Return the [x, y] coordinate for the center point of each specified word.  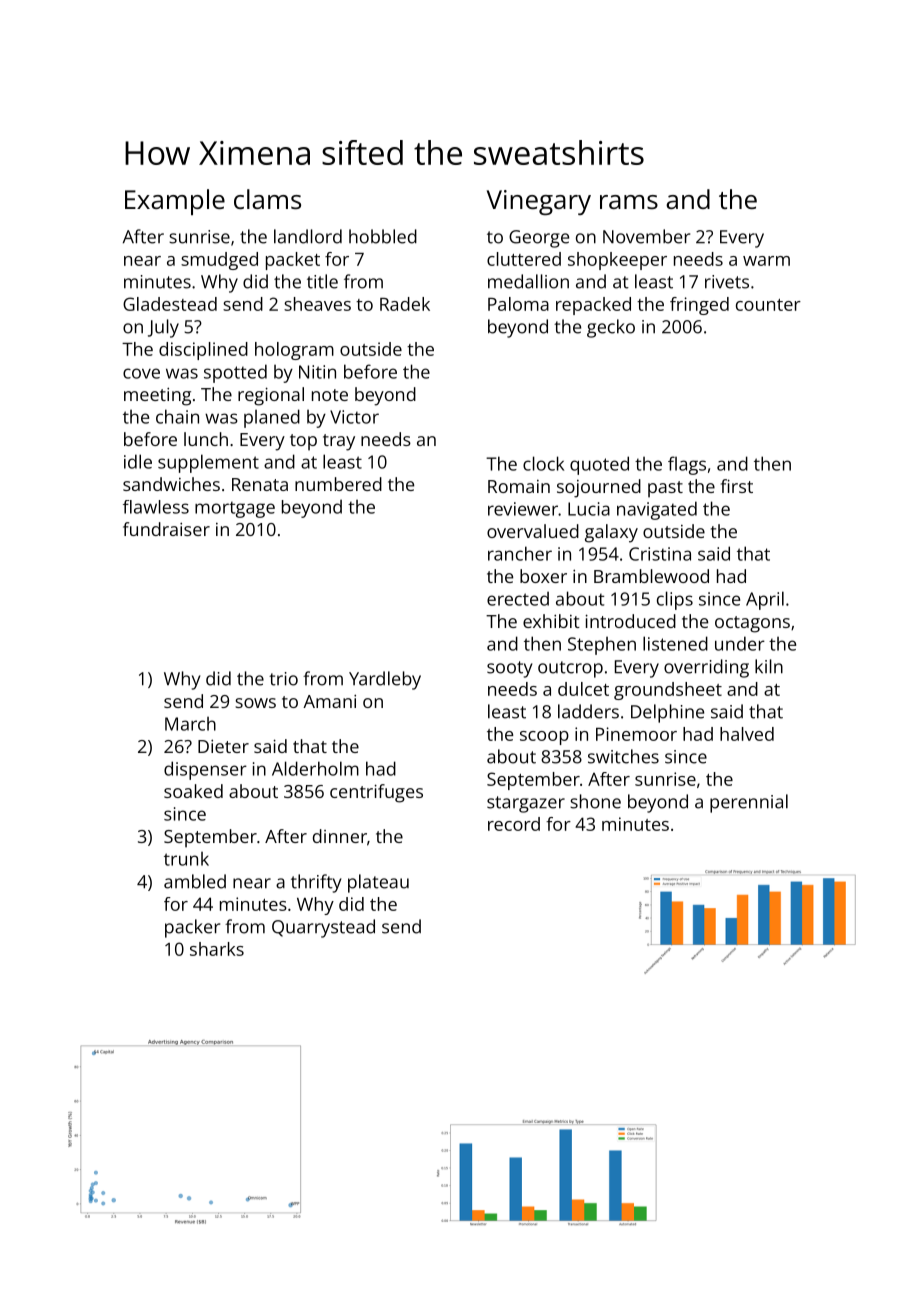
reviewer [523, 509]
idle [138, 461]
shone [595, 801]
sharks [217, 949]
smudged [219, 261]
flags [687, 465]
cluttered [524, 259]
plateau [378, 883]
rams [629, 202]
